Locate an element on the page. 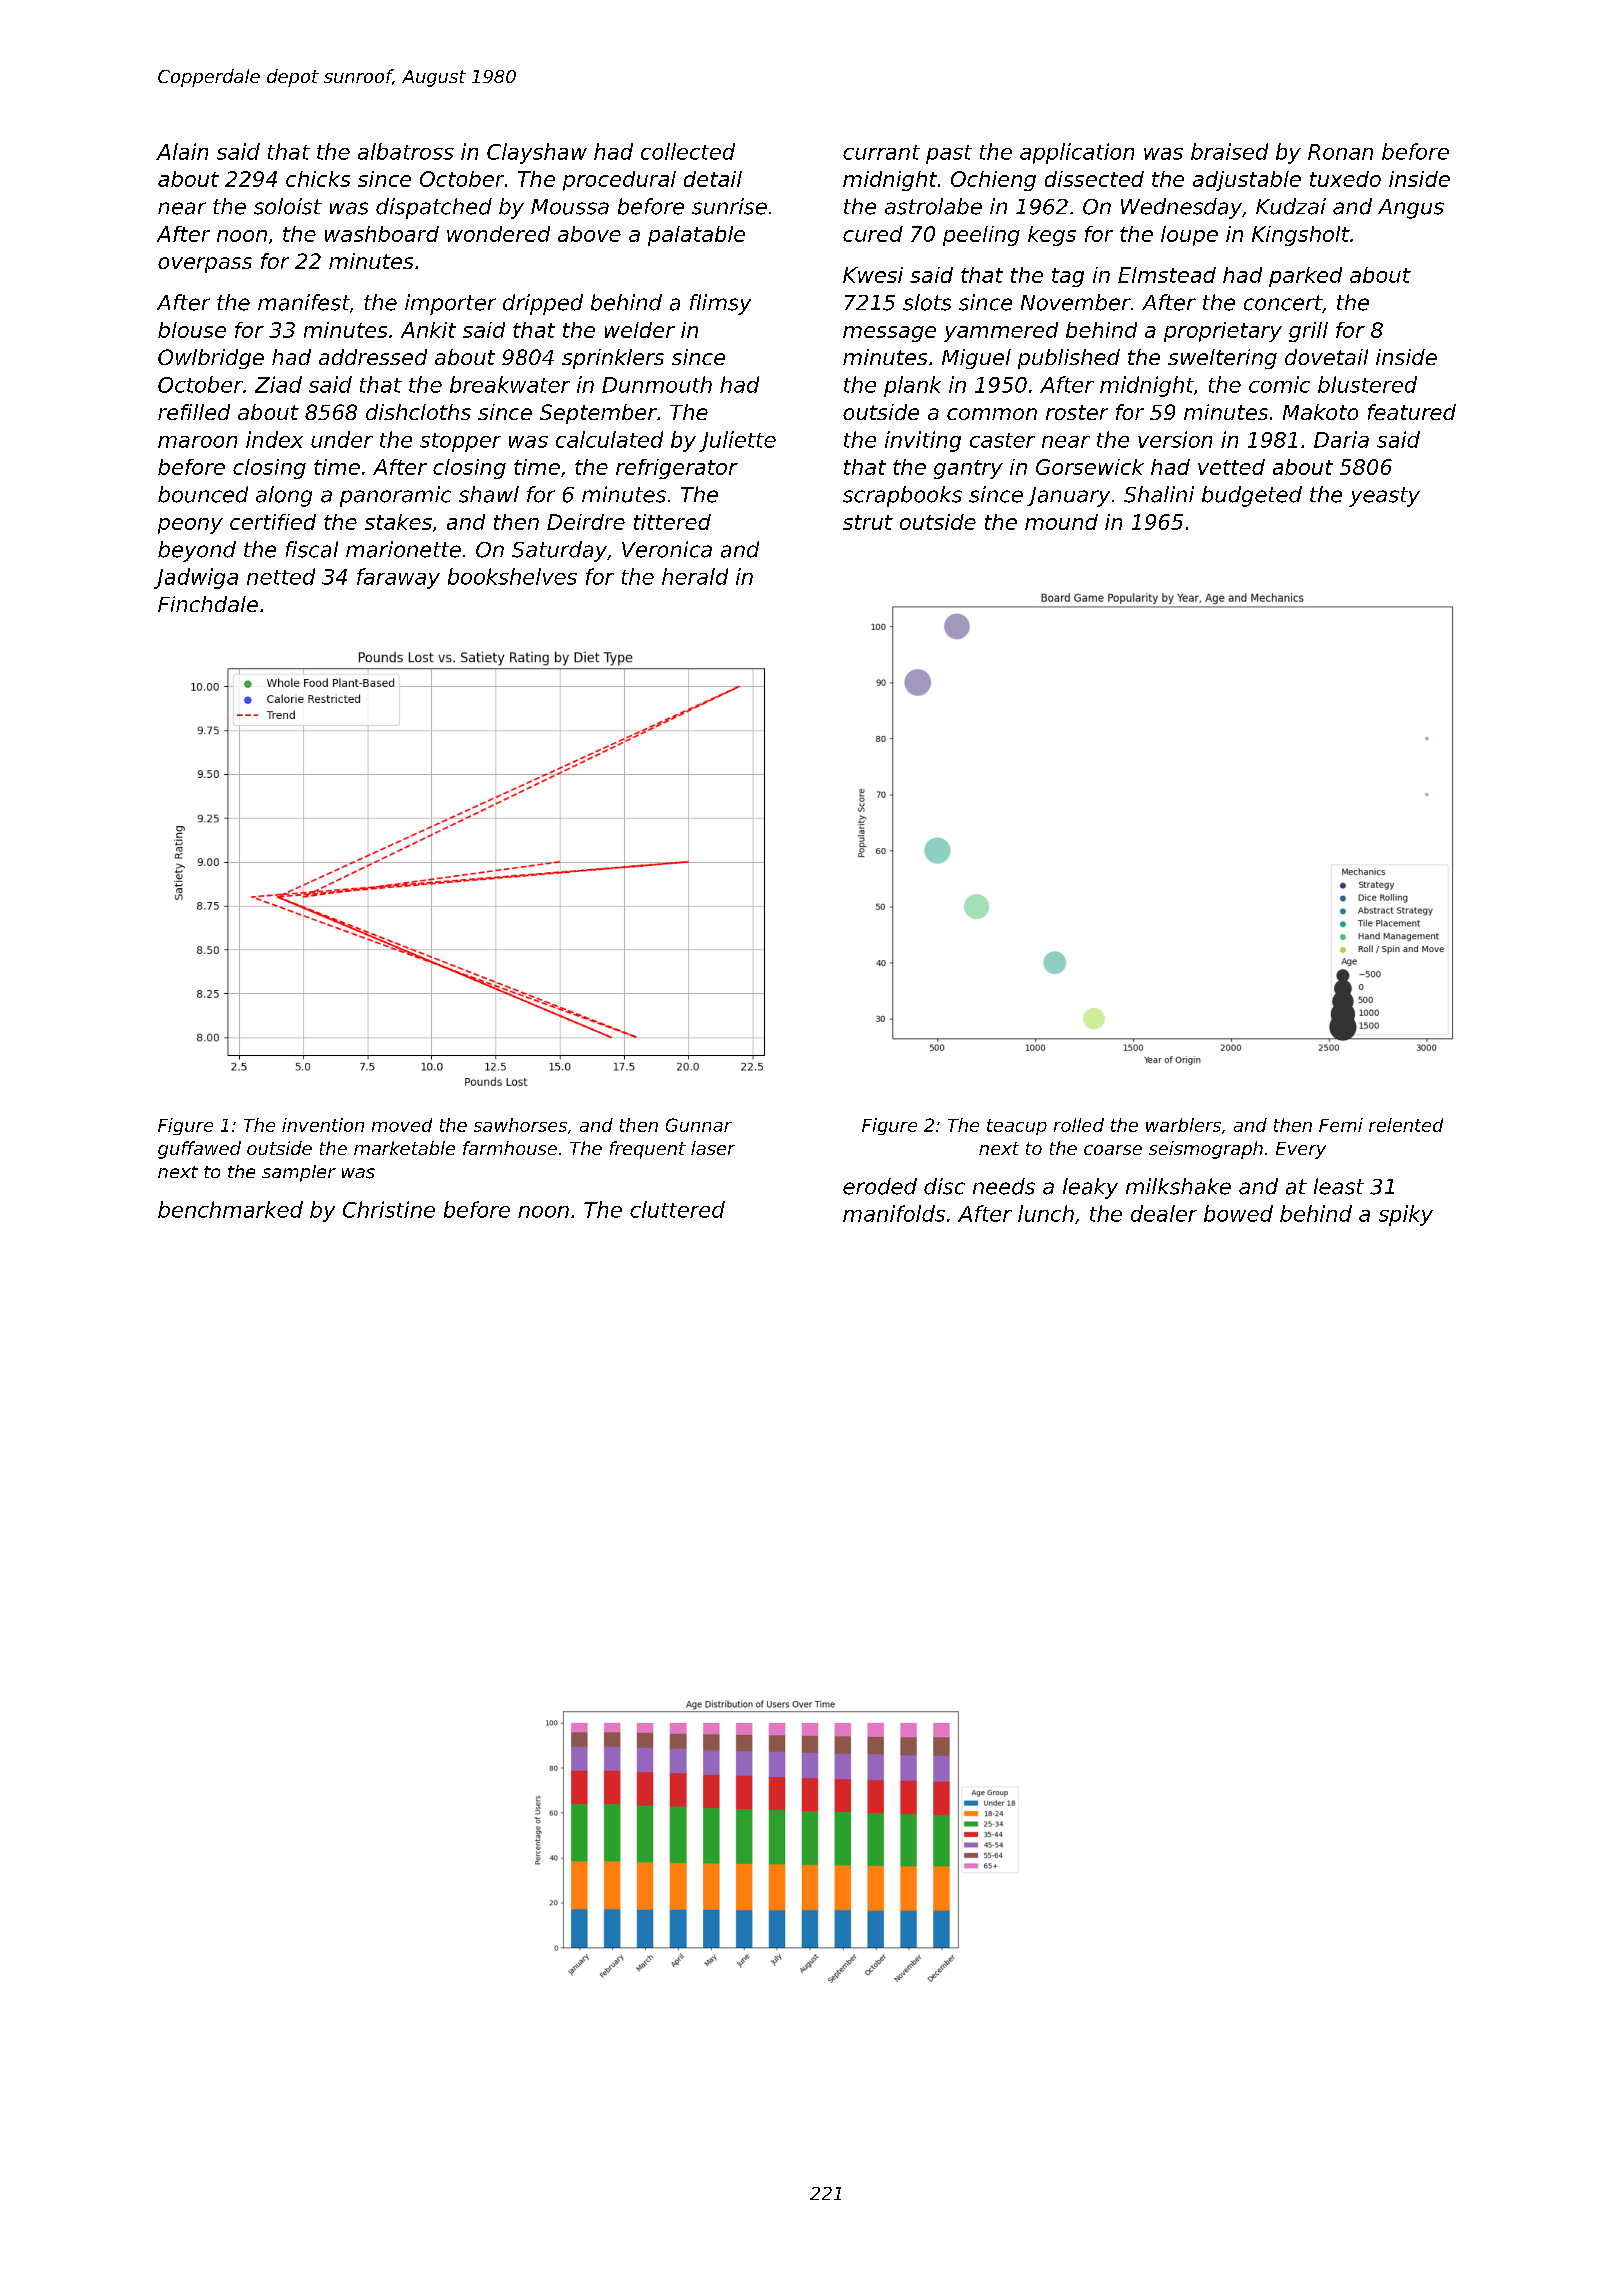  invention is located at coordinates (323, 1125).
